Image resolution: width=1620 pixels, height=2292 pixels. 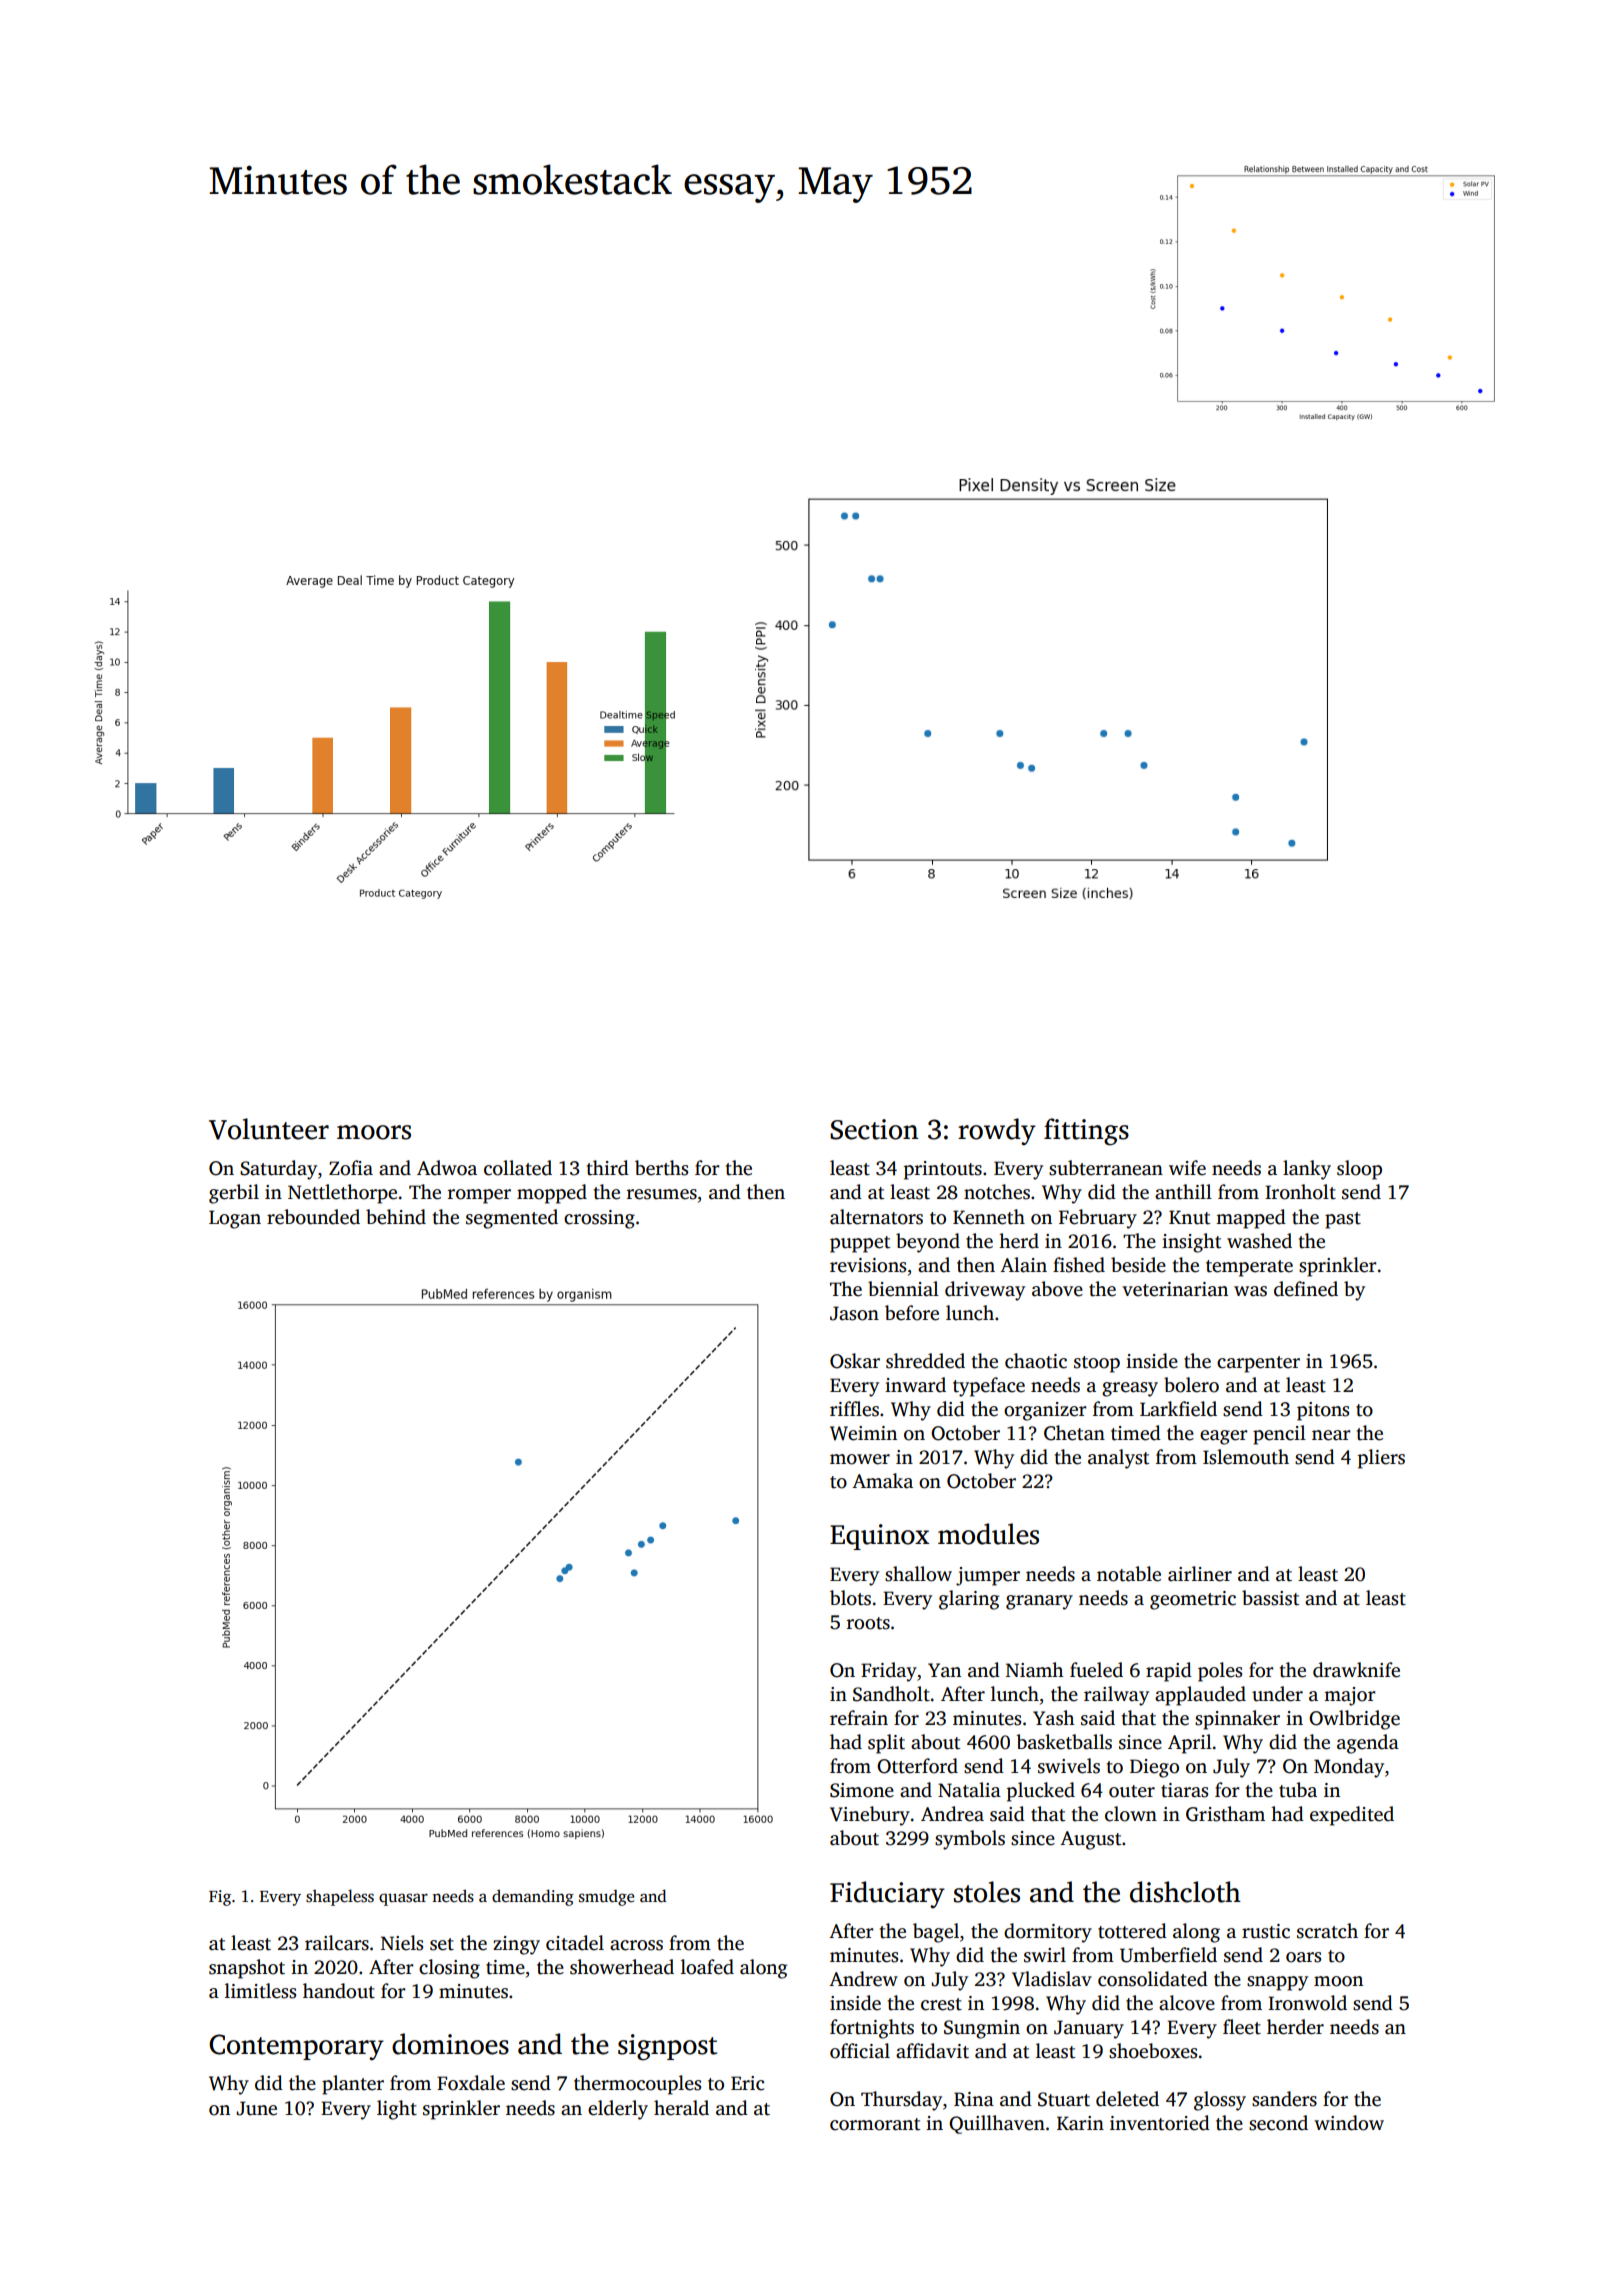 What do you see at coordinates (1129, 1574) in the image?
I see `notable` at bounding box center [1129, 1574].
